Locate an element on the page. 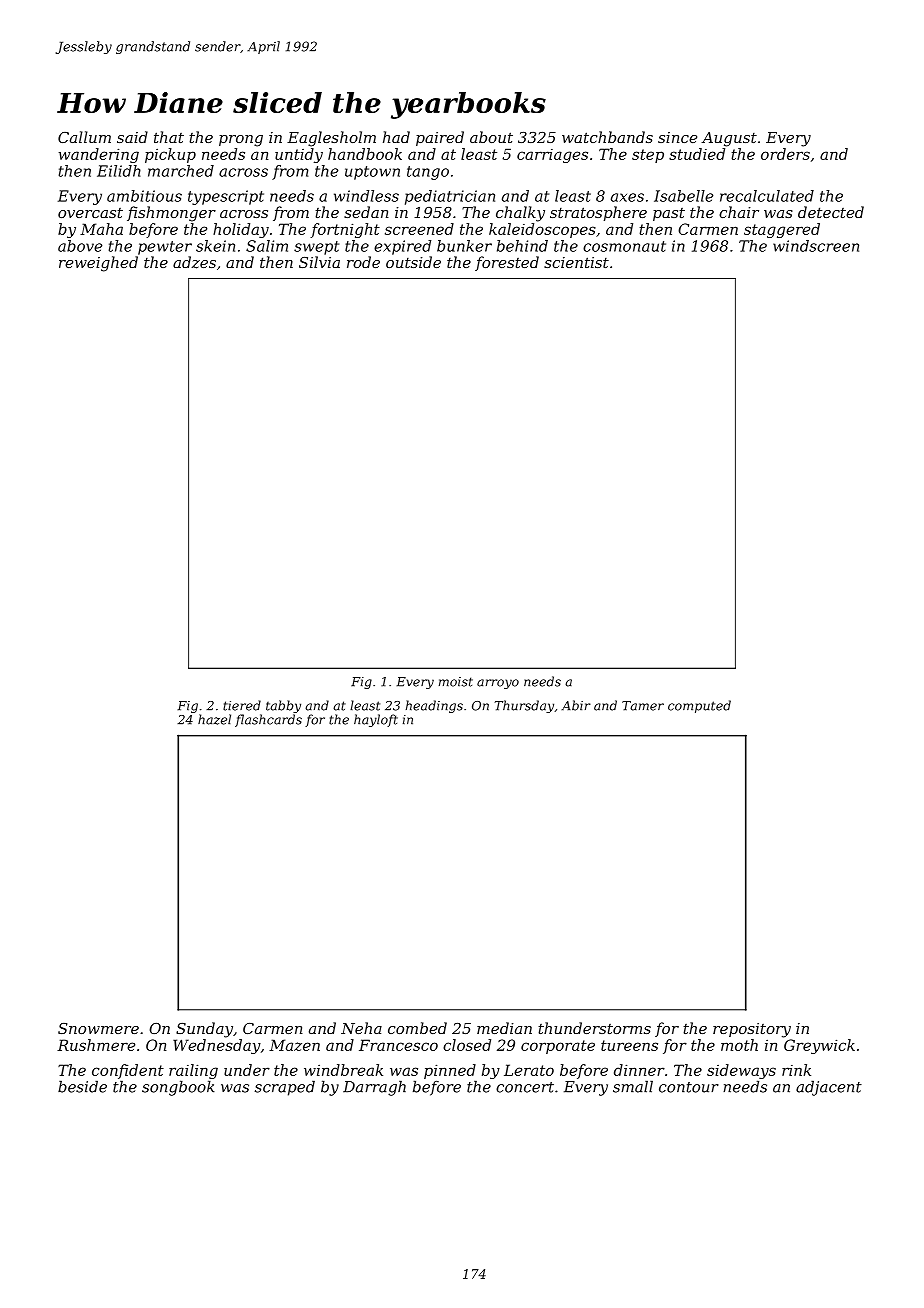  reweighed is located at coordinates (98, 264).
